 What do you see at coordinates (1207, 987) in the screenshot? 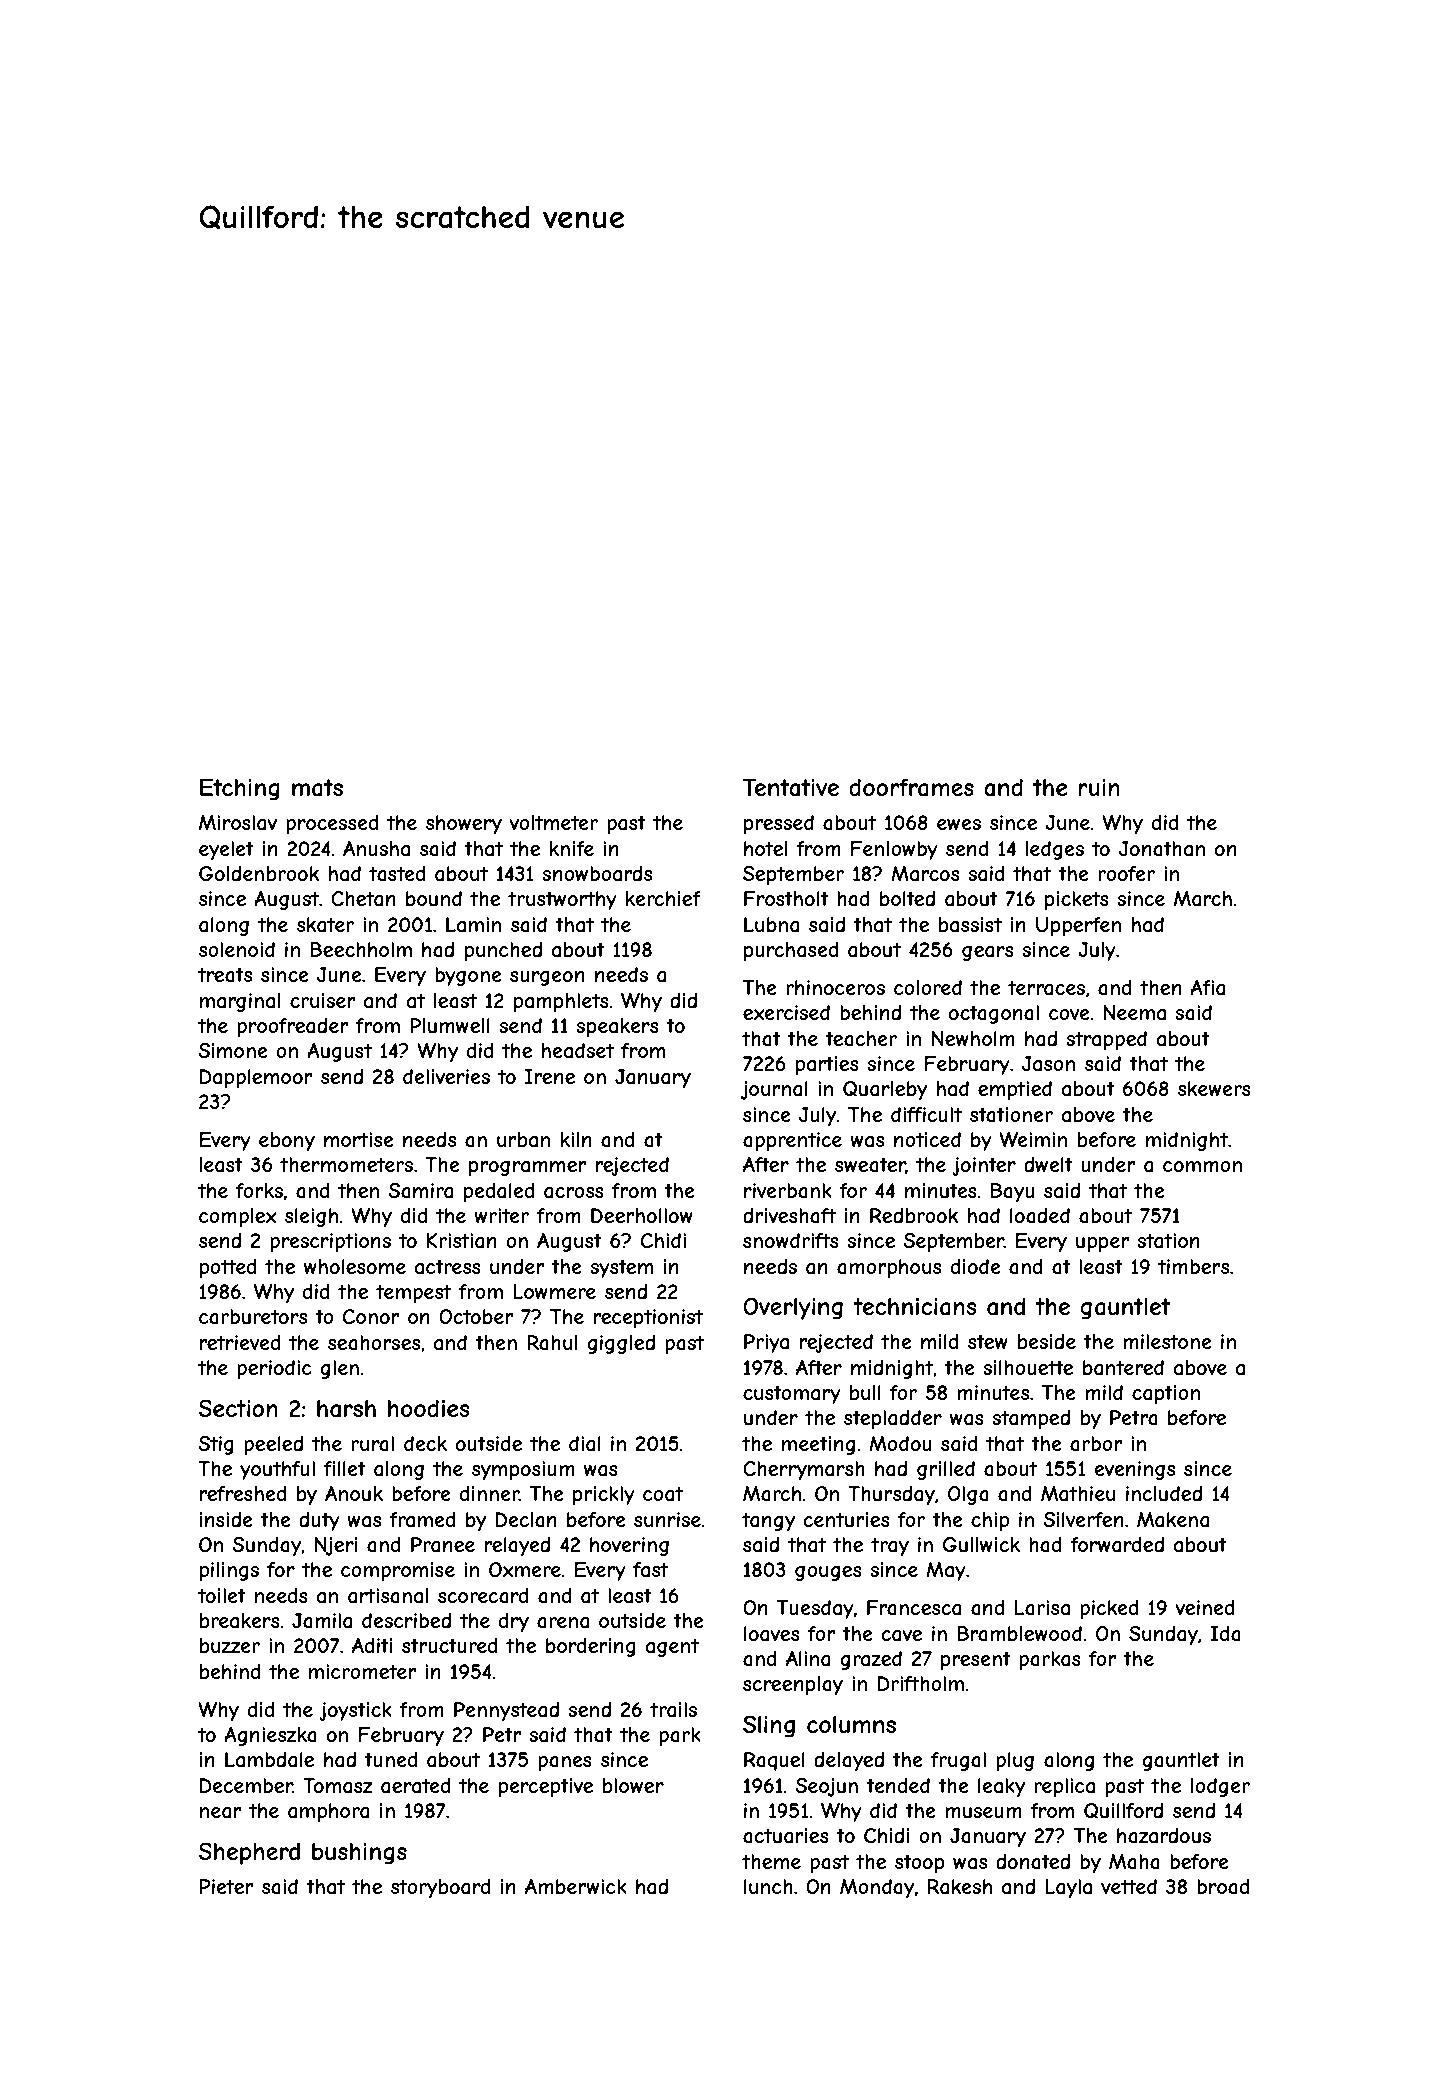
I see `Afia` at bounding box center [1207, 987].
